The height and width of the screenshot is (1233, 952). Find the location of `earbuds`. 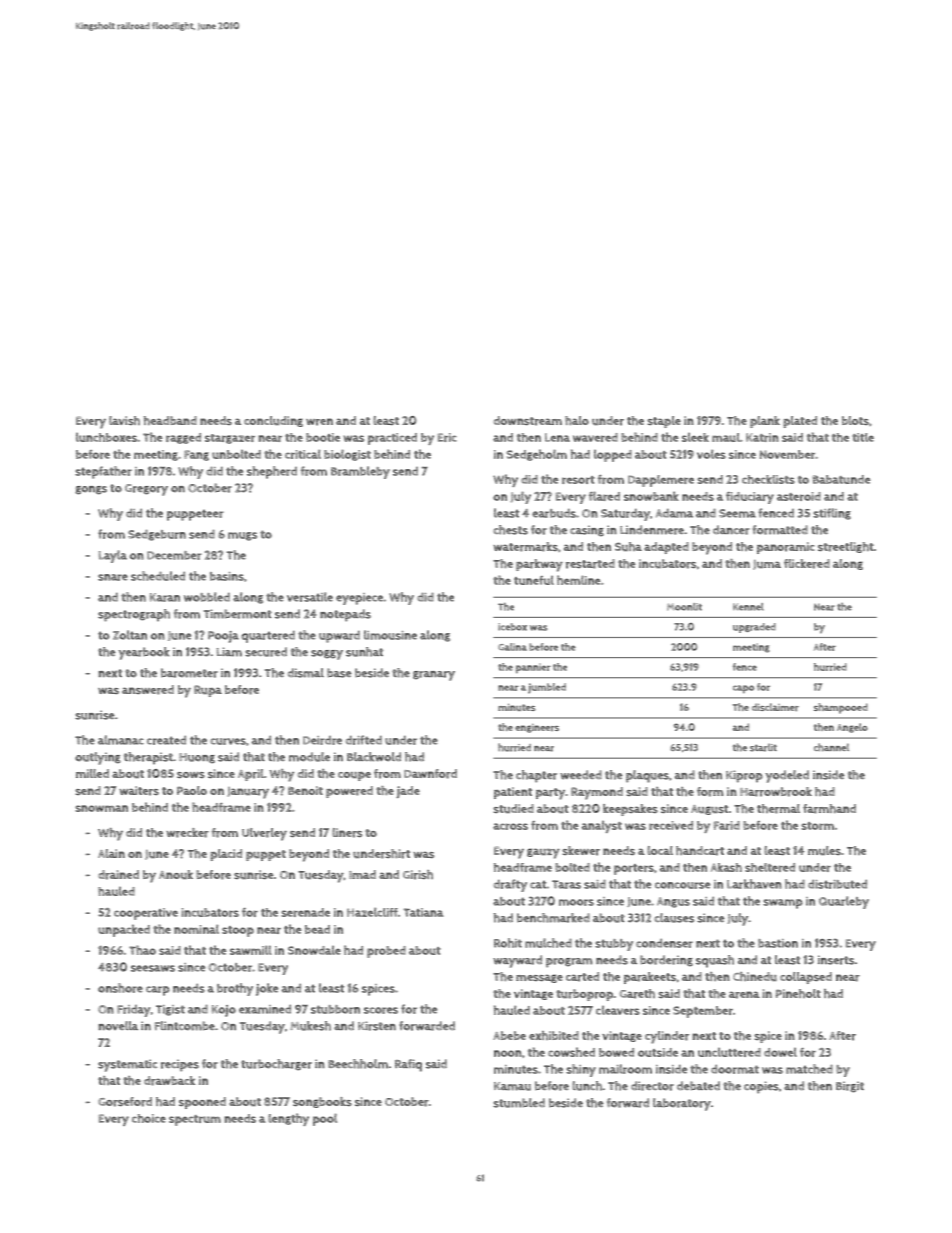

earbuds is located at coordinates (554, 513).
